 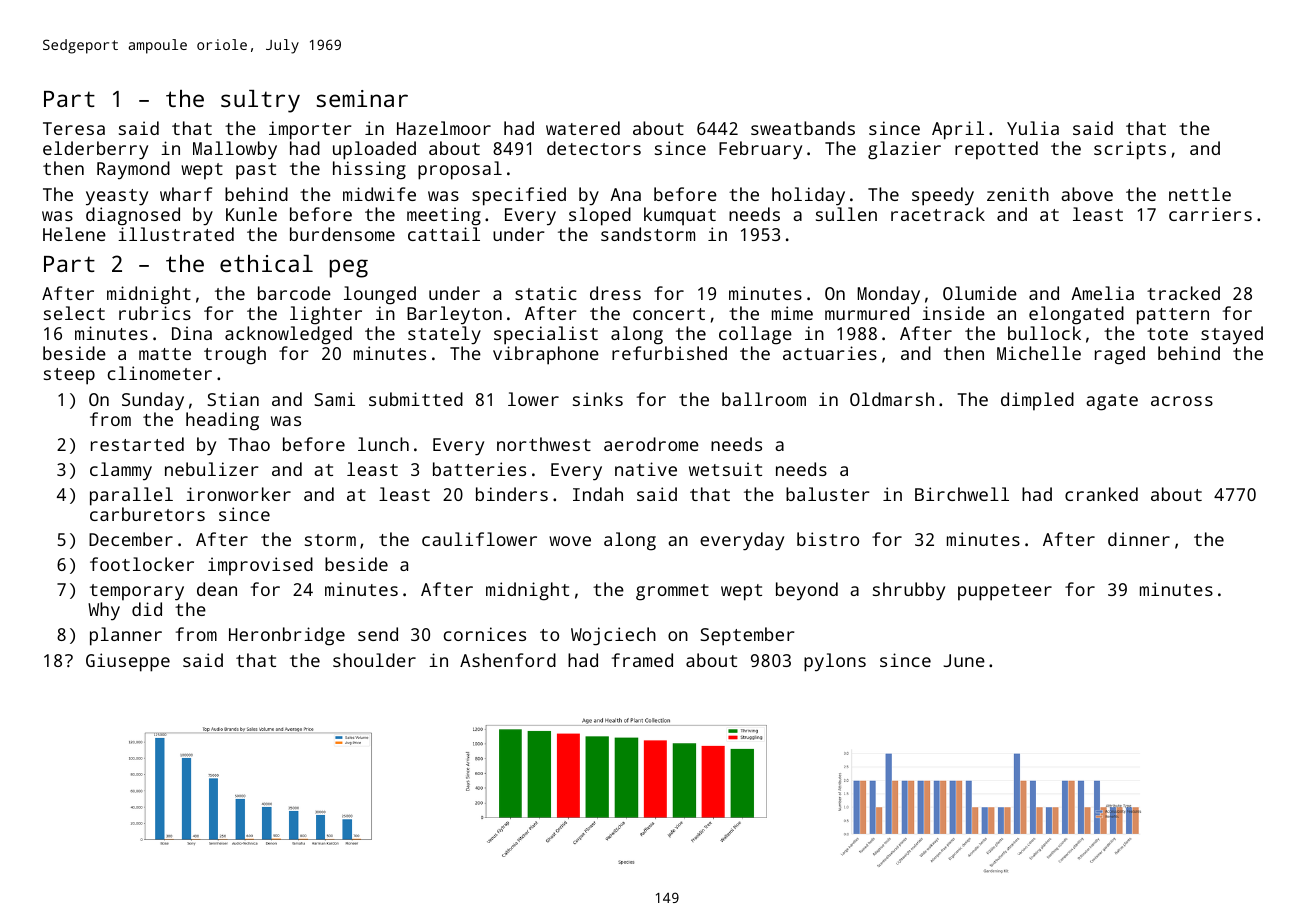 What do you see at coordinates (287, 636) in the screenshot?
I see `Heronbridge` at bounding box center [287, 636].
